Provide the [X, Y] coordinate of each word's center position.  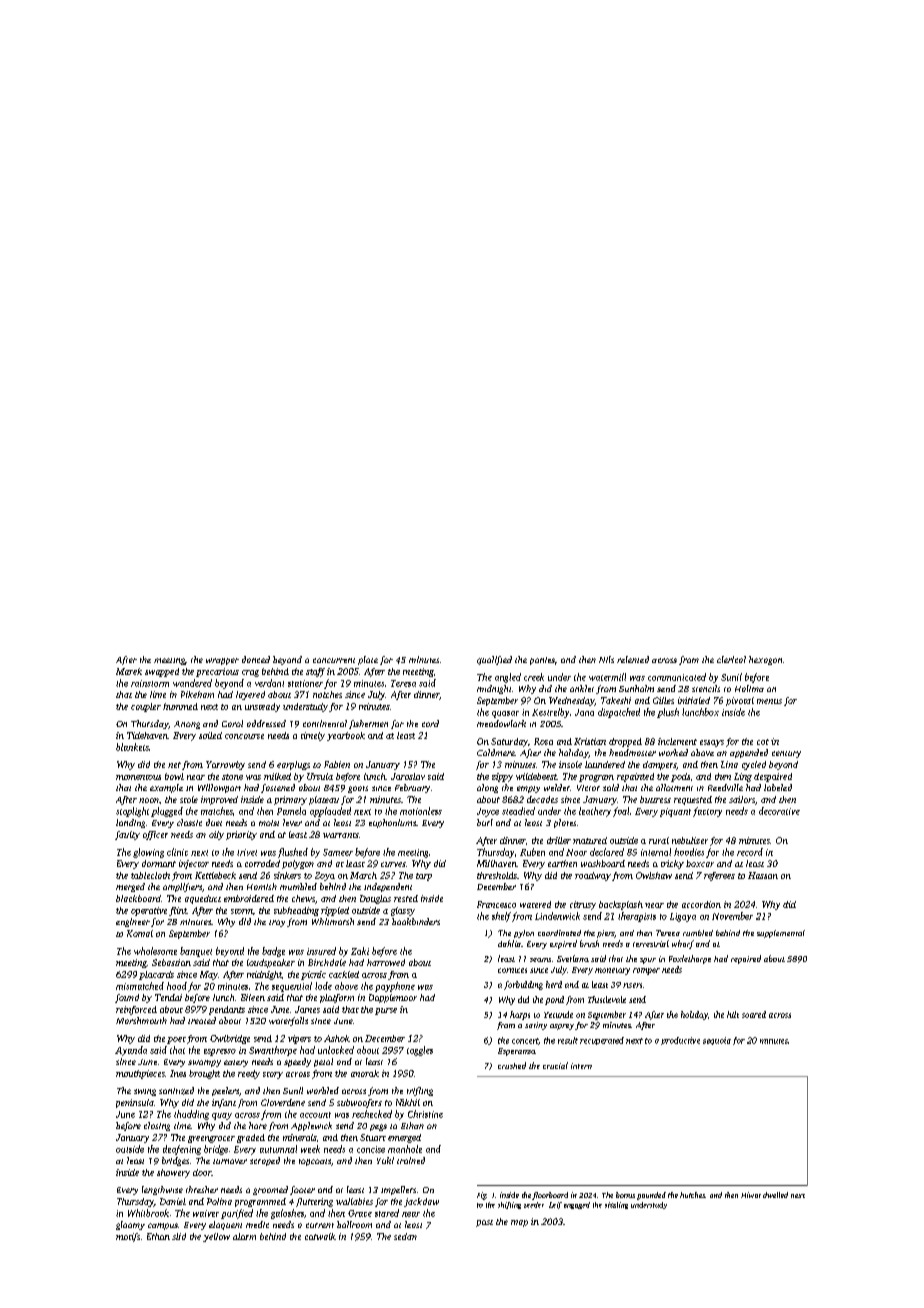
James [307, 1009]
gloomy [130, 1225]
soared [754, 1014]
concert [525, 1041]
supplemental [781, 934]
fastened [278, 788]
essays [712, 743]
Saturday [509, 742]
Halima [749, 688]
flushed [293, 853]
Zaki [360, 951]
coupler [146, 707]
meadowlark [501, 723]
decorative [779, 811]
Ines [178, 1073]
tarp [424, 877]
